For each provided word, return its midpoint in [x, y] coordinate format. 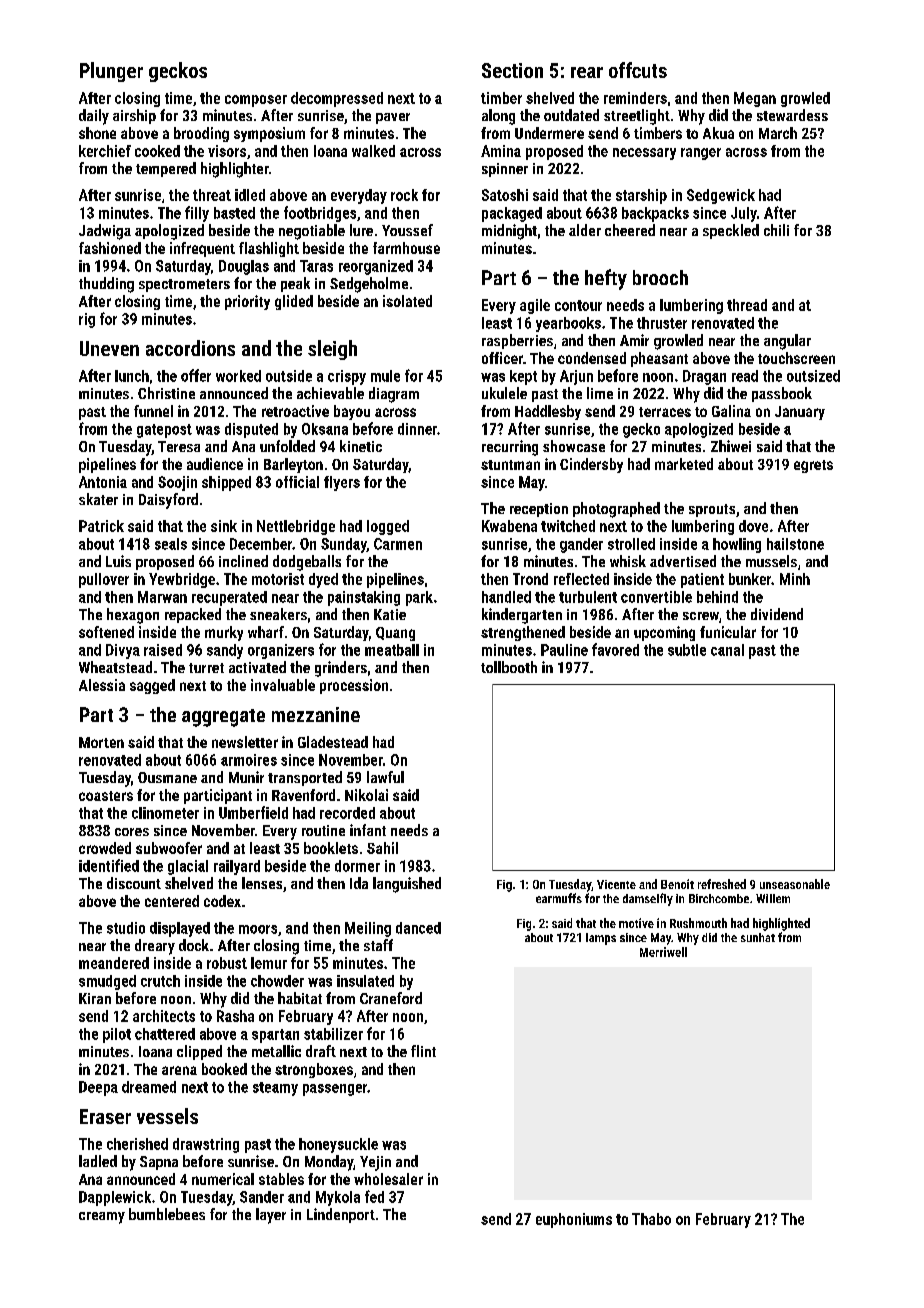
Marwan [162, 597]
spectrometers [184, 285]
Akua [718, 133]
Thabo [651, 1219]
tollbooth [509, 667]
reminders [635, 98]
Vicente [616, 884]
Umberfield [253, 812]
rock [404, 195]
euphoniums [574, 1220]
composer [256, 101]
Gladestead [333, 742]
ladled [98, 1161]
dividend [777, 614]
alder [585, 230]
